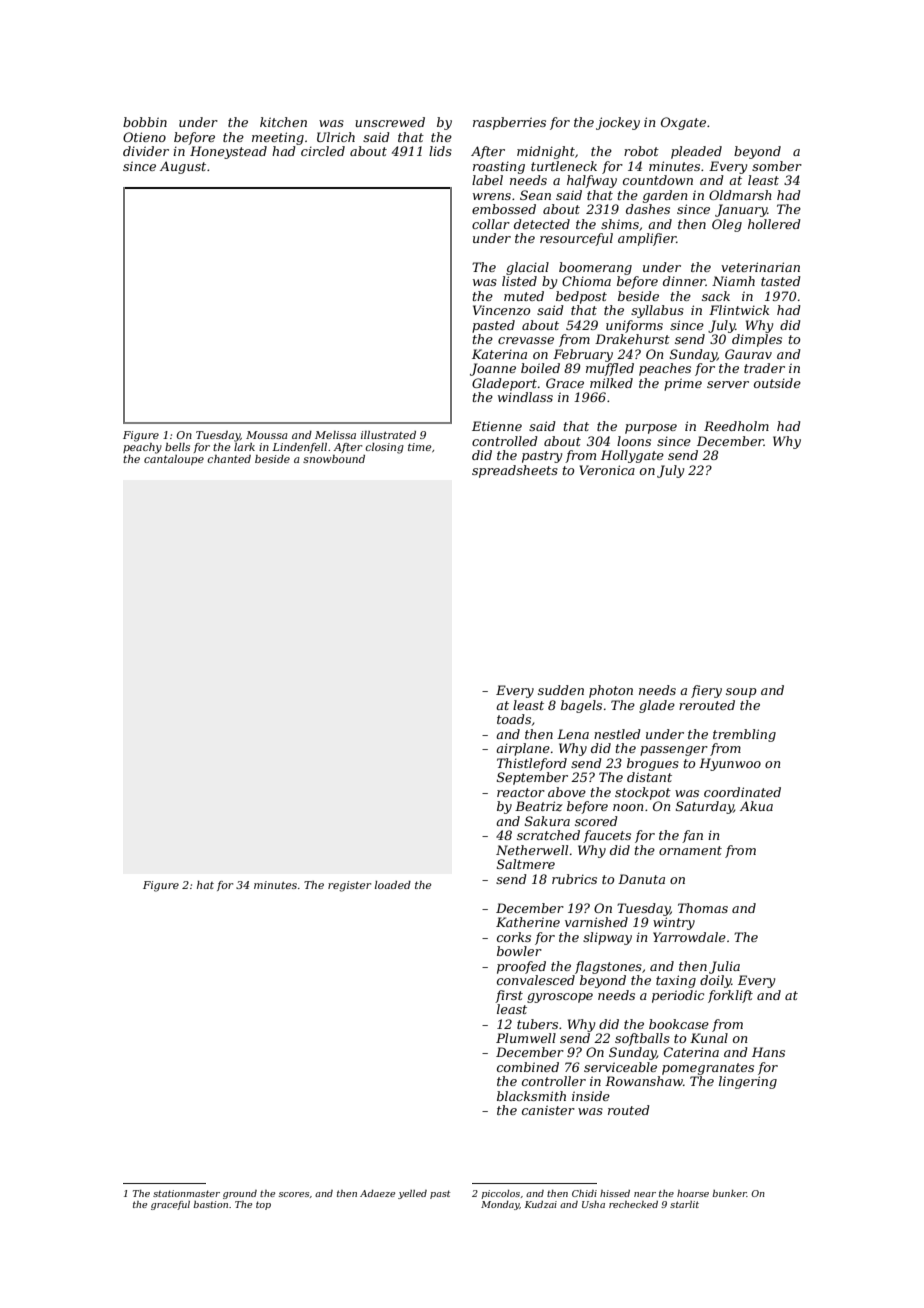 This image has width=924, height=1308. What do you see at coordinates (561, 690) in the image?
I see `sudden` at bounding box center [561, 690].
